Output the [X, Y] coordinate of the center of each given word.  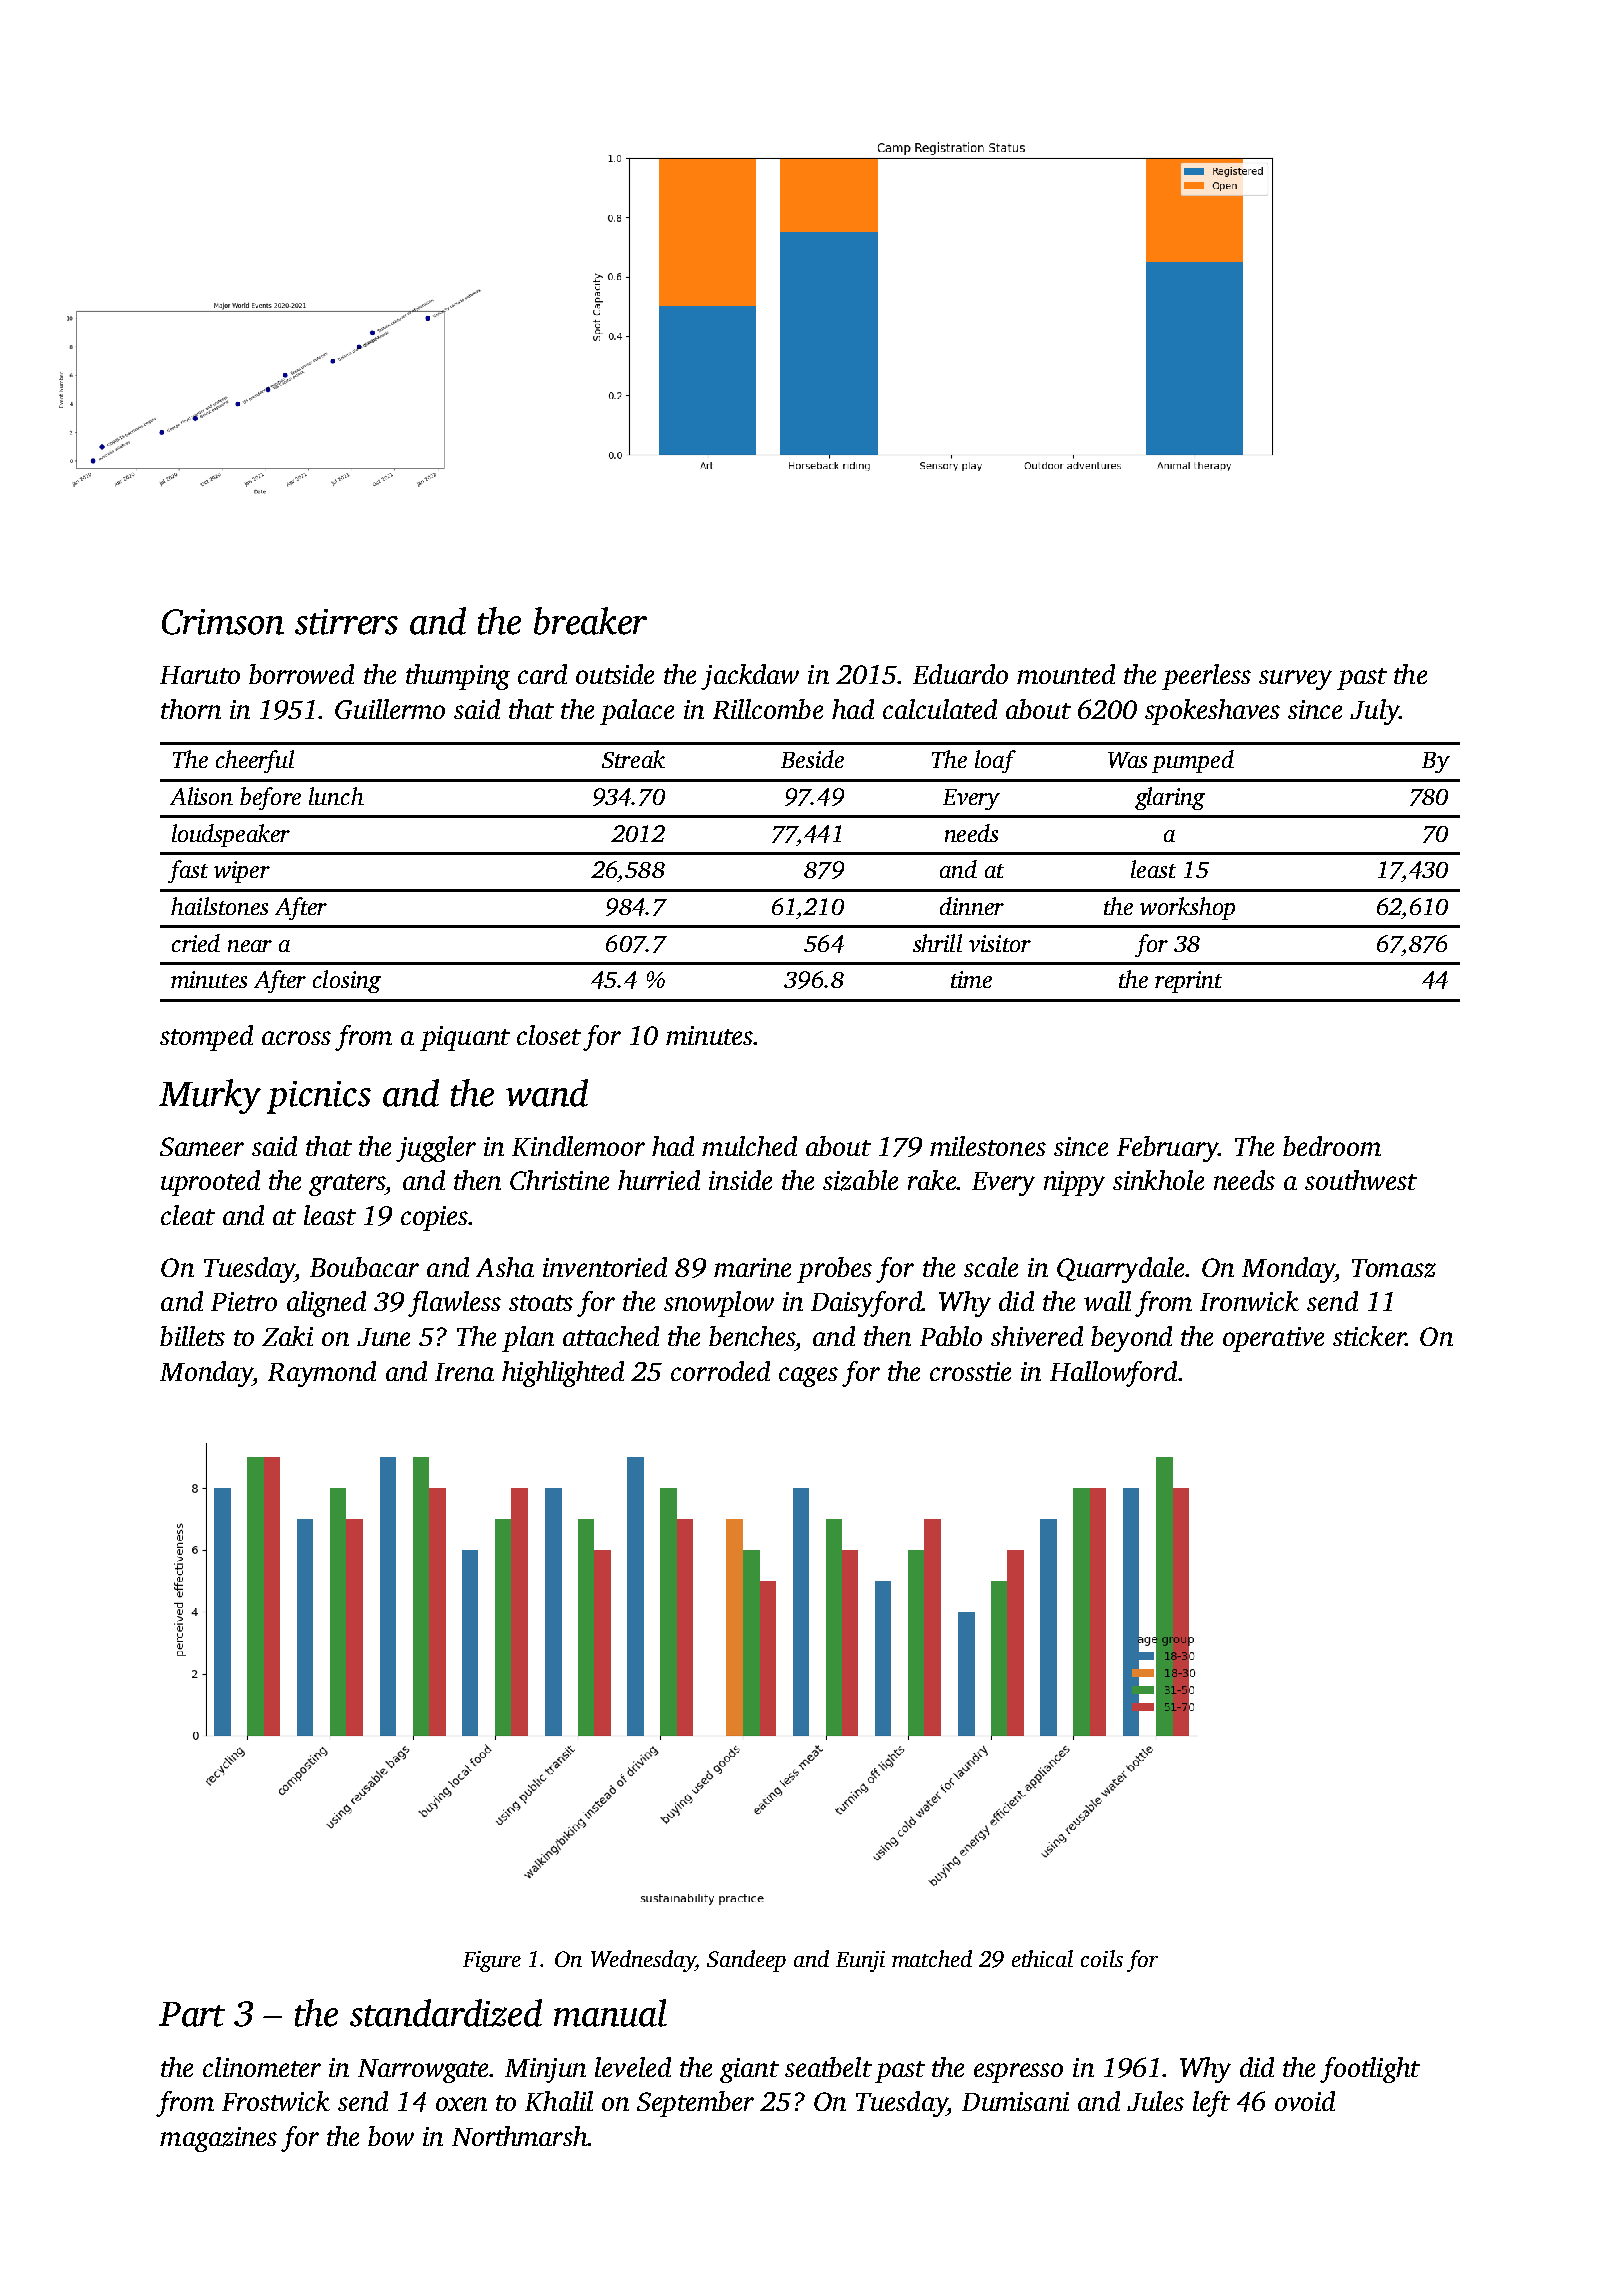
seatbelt [828, 2067]
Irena [464, 1372]
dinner [972, 906]
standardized [446, 2013]
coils [1102, 1958]
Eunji [860, 1961]
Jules [1155, 2101]
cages [808, 1377]
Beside [812, 759]
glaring [1170, 798]
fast [188, 871]
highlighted [563, 1374]
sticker [1369, 1336]
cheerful [255, 761]
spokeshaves [1212, 712]
